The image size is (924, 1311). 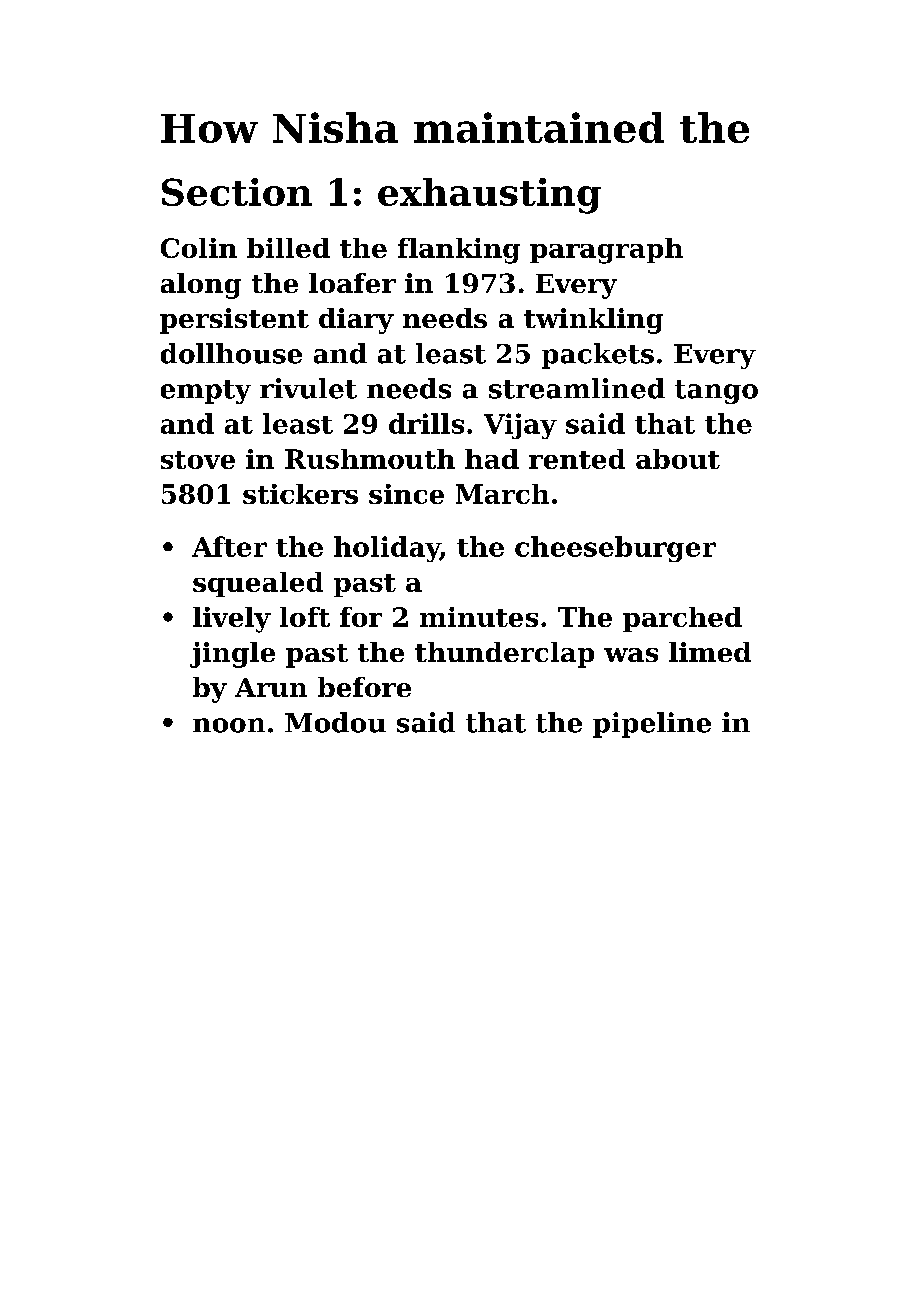 What do you see at coordinates (577, 388) in the screenshot?
I see `streamlined` at bounding box center [577, 388].
